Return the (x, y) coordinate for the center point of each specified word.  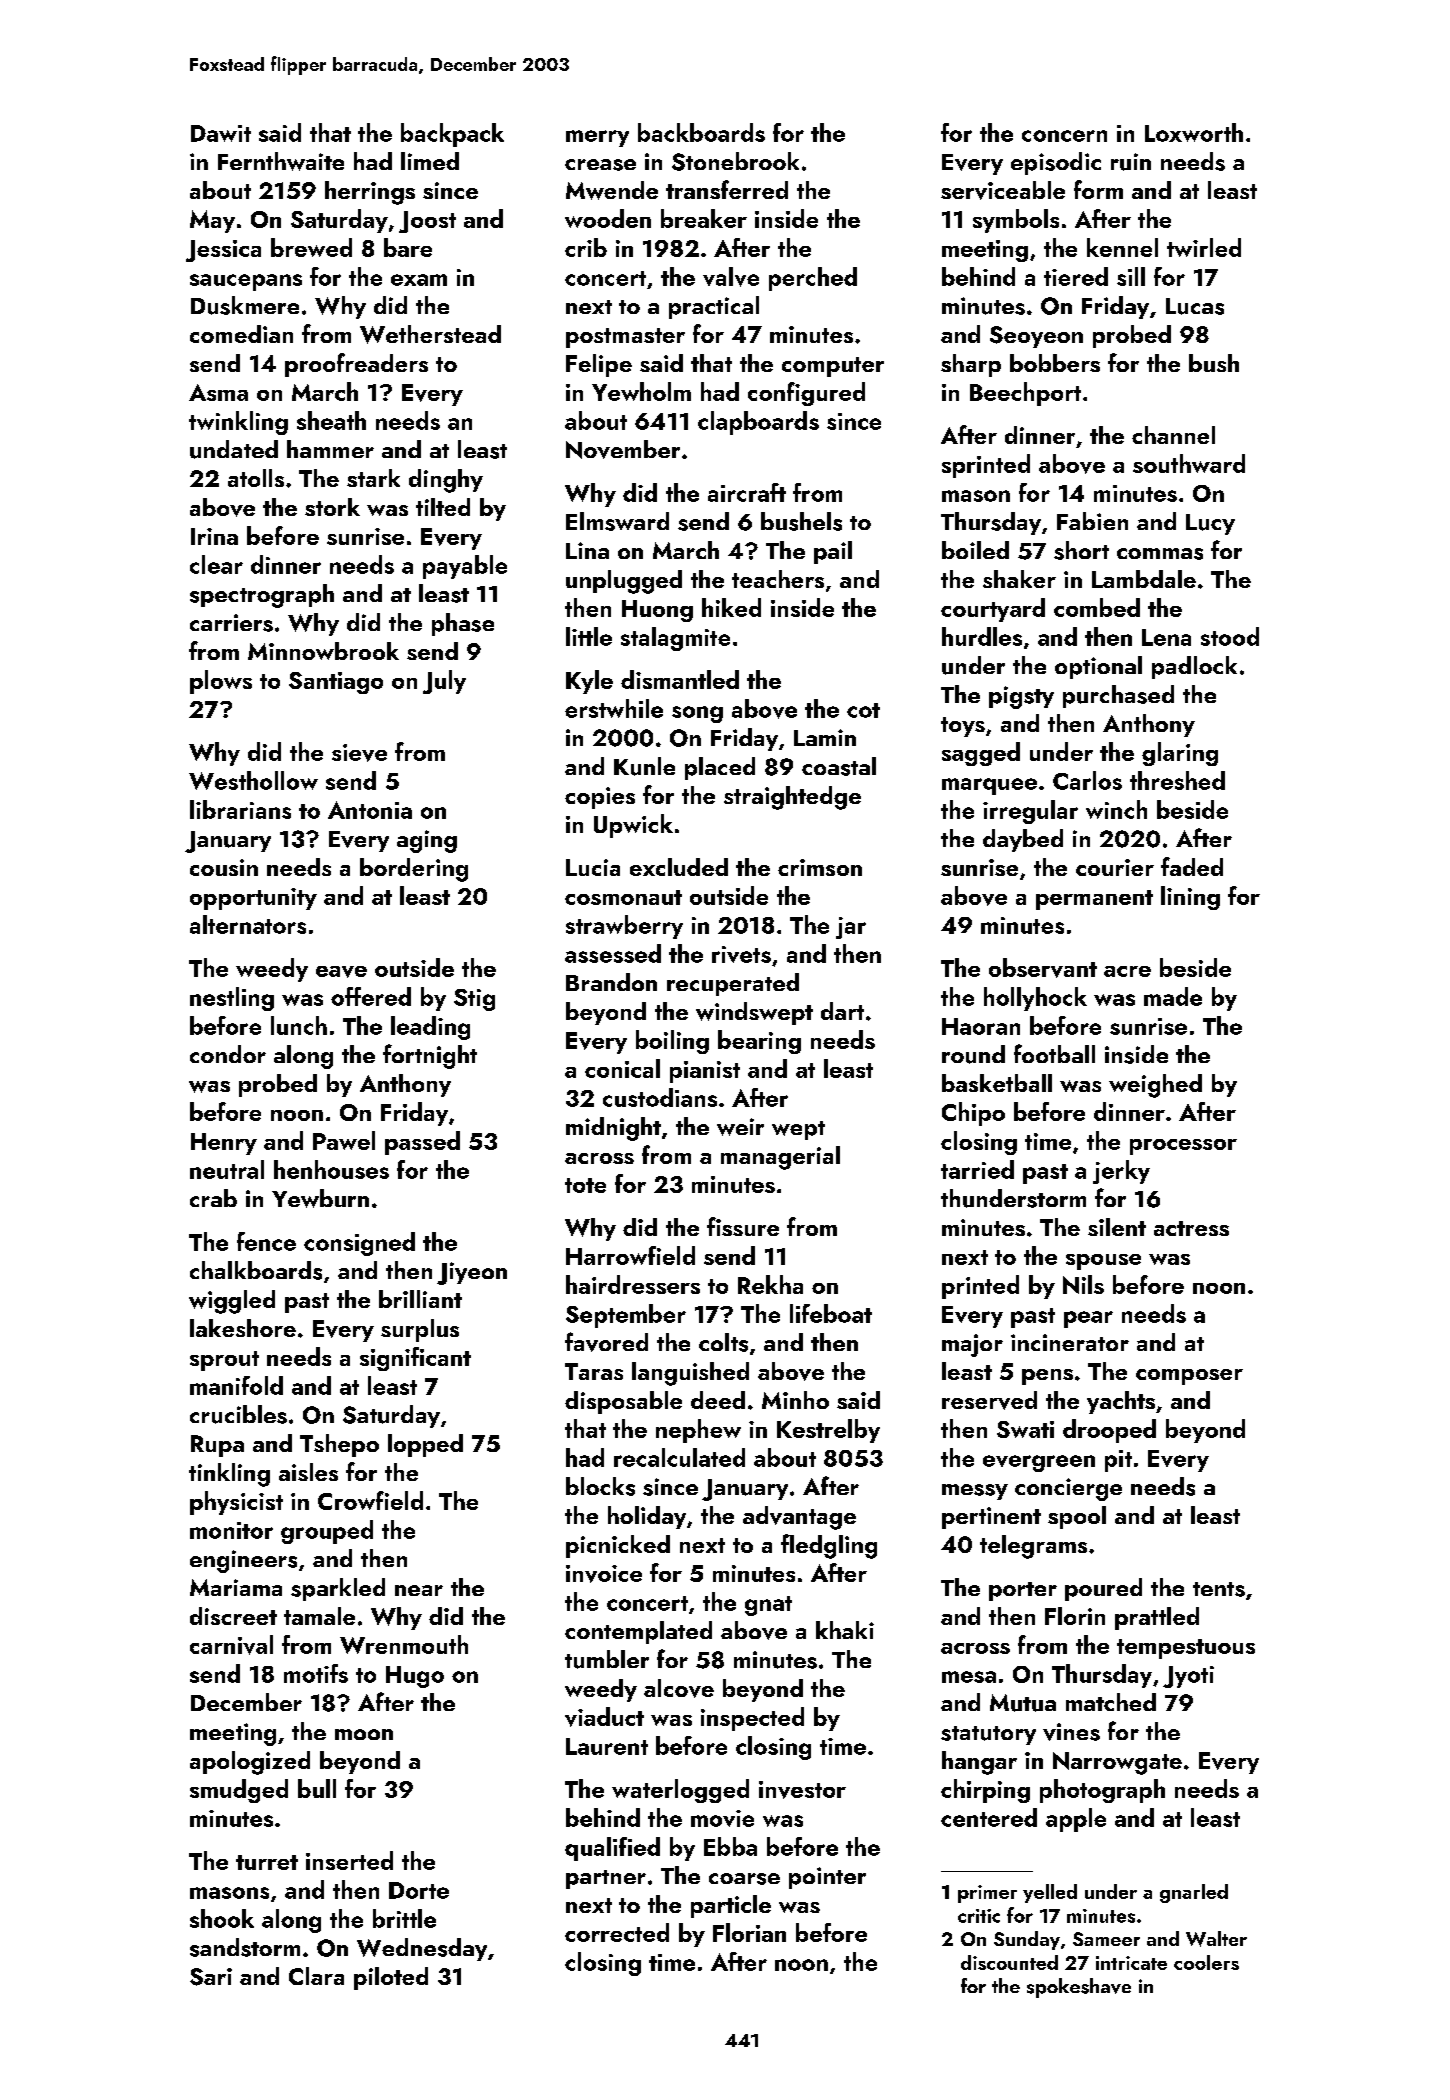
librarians (240, 809)
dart (842, 1011)
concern (1064, 136)
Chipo (973, 1114)
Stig (474, 1000)
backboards (701, 132)
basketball (997, 1083)
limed (430, 161)
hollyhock (1035, 999)
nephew (698, 1431)
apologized (250, 1763)
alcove (679, 1688)
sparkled (338, 1589)
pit (1118, 1461)
